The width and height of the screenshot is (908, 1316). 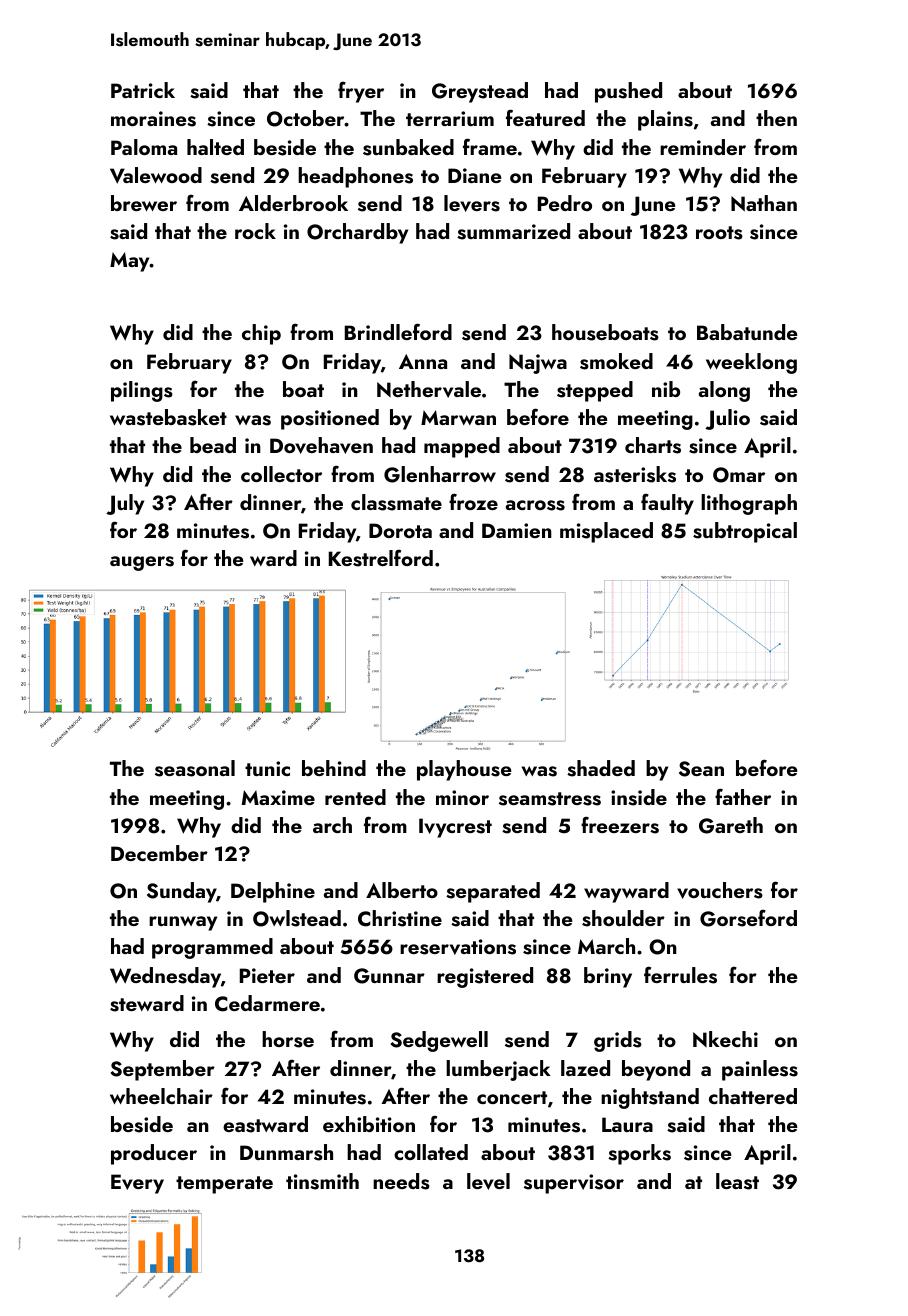 I want to click on chip, so click(x=261, y=334).
